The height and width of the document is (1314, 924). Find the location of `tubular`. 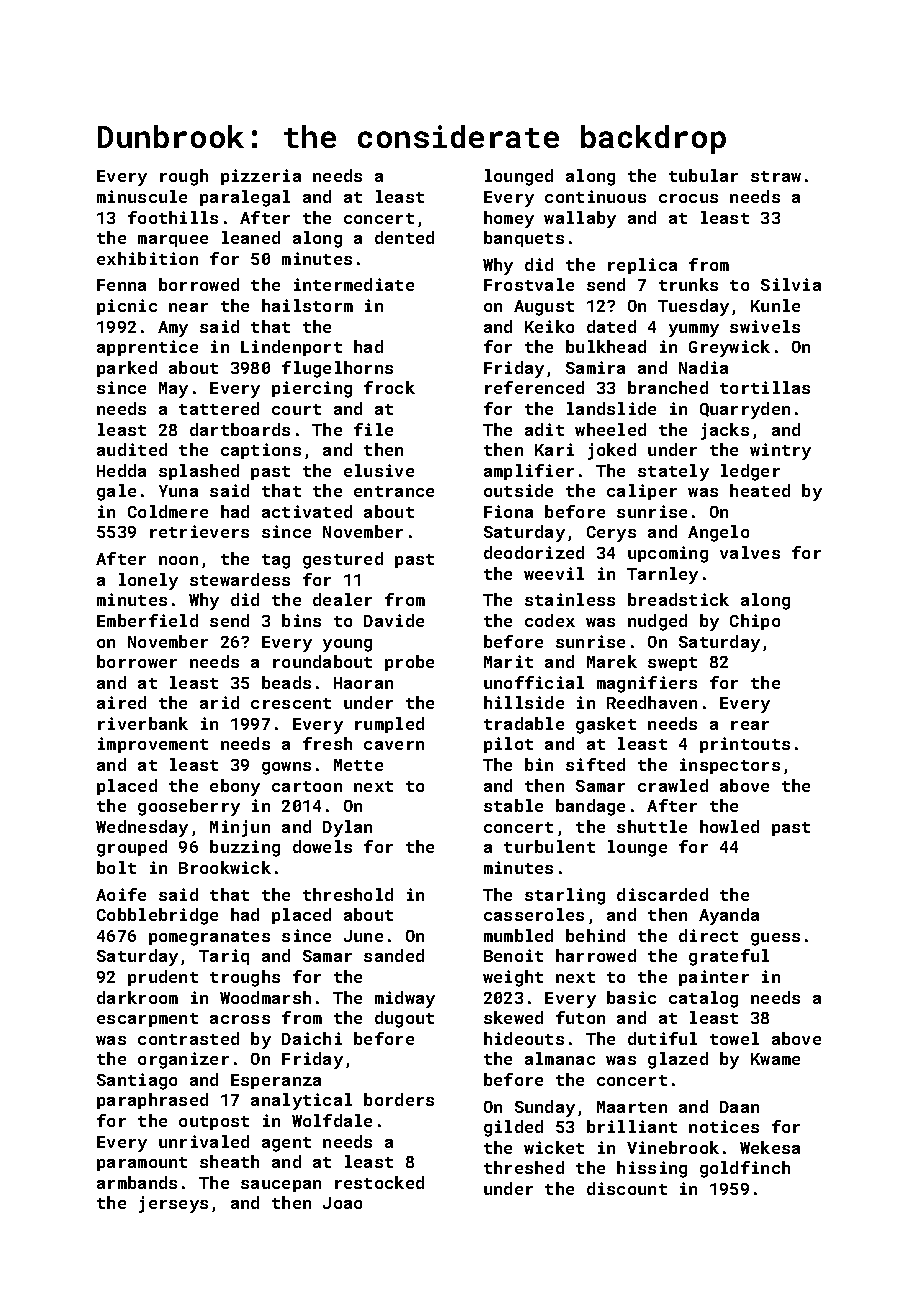

tubular is located at coordinates (703, 175).
